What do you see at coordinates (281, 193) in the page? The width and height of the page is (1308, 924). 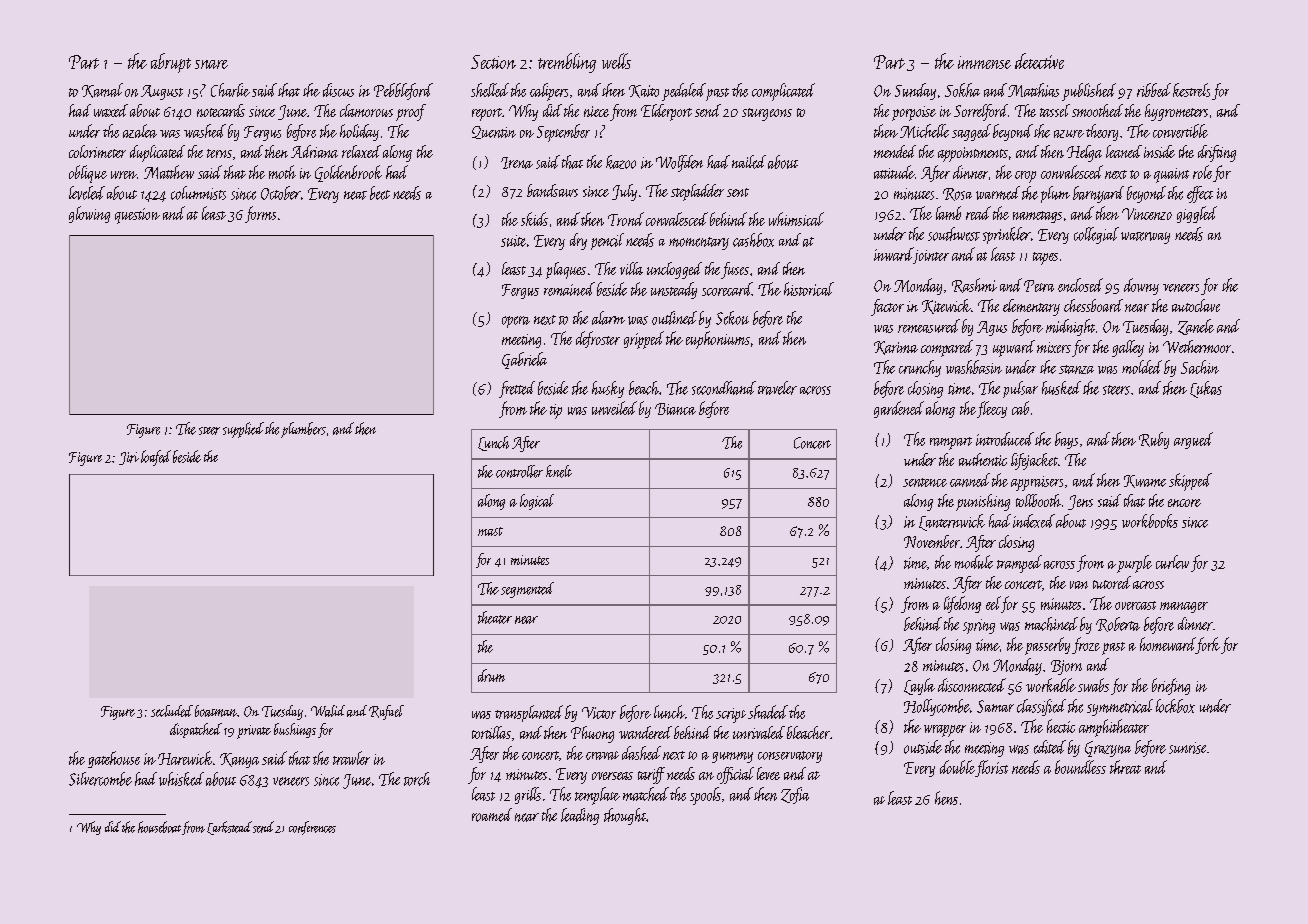 I see `October` at bounding box center [281, 193].
